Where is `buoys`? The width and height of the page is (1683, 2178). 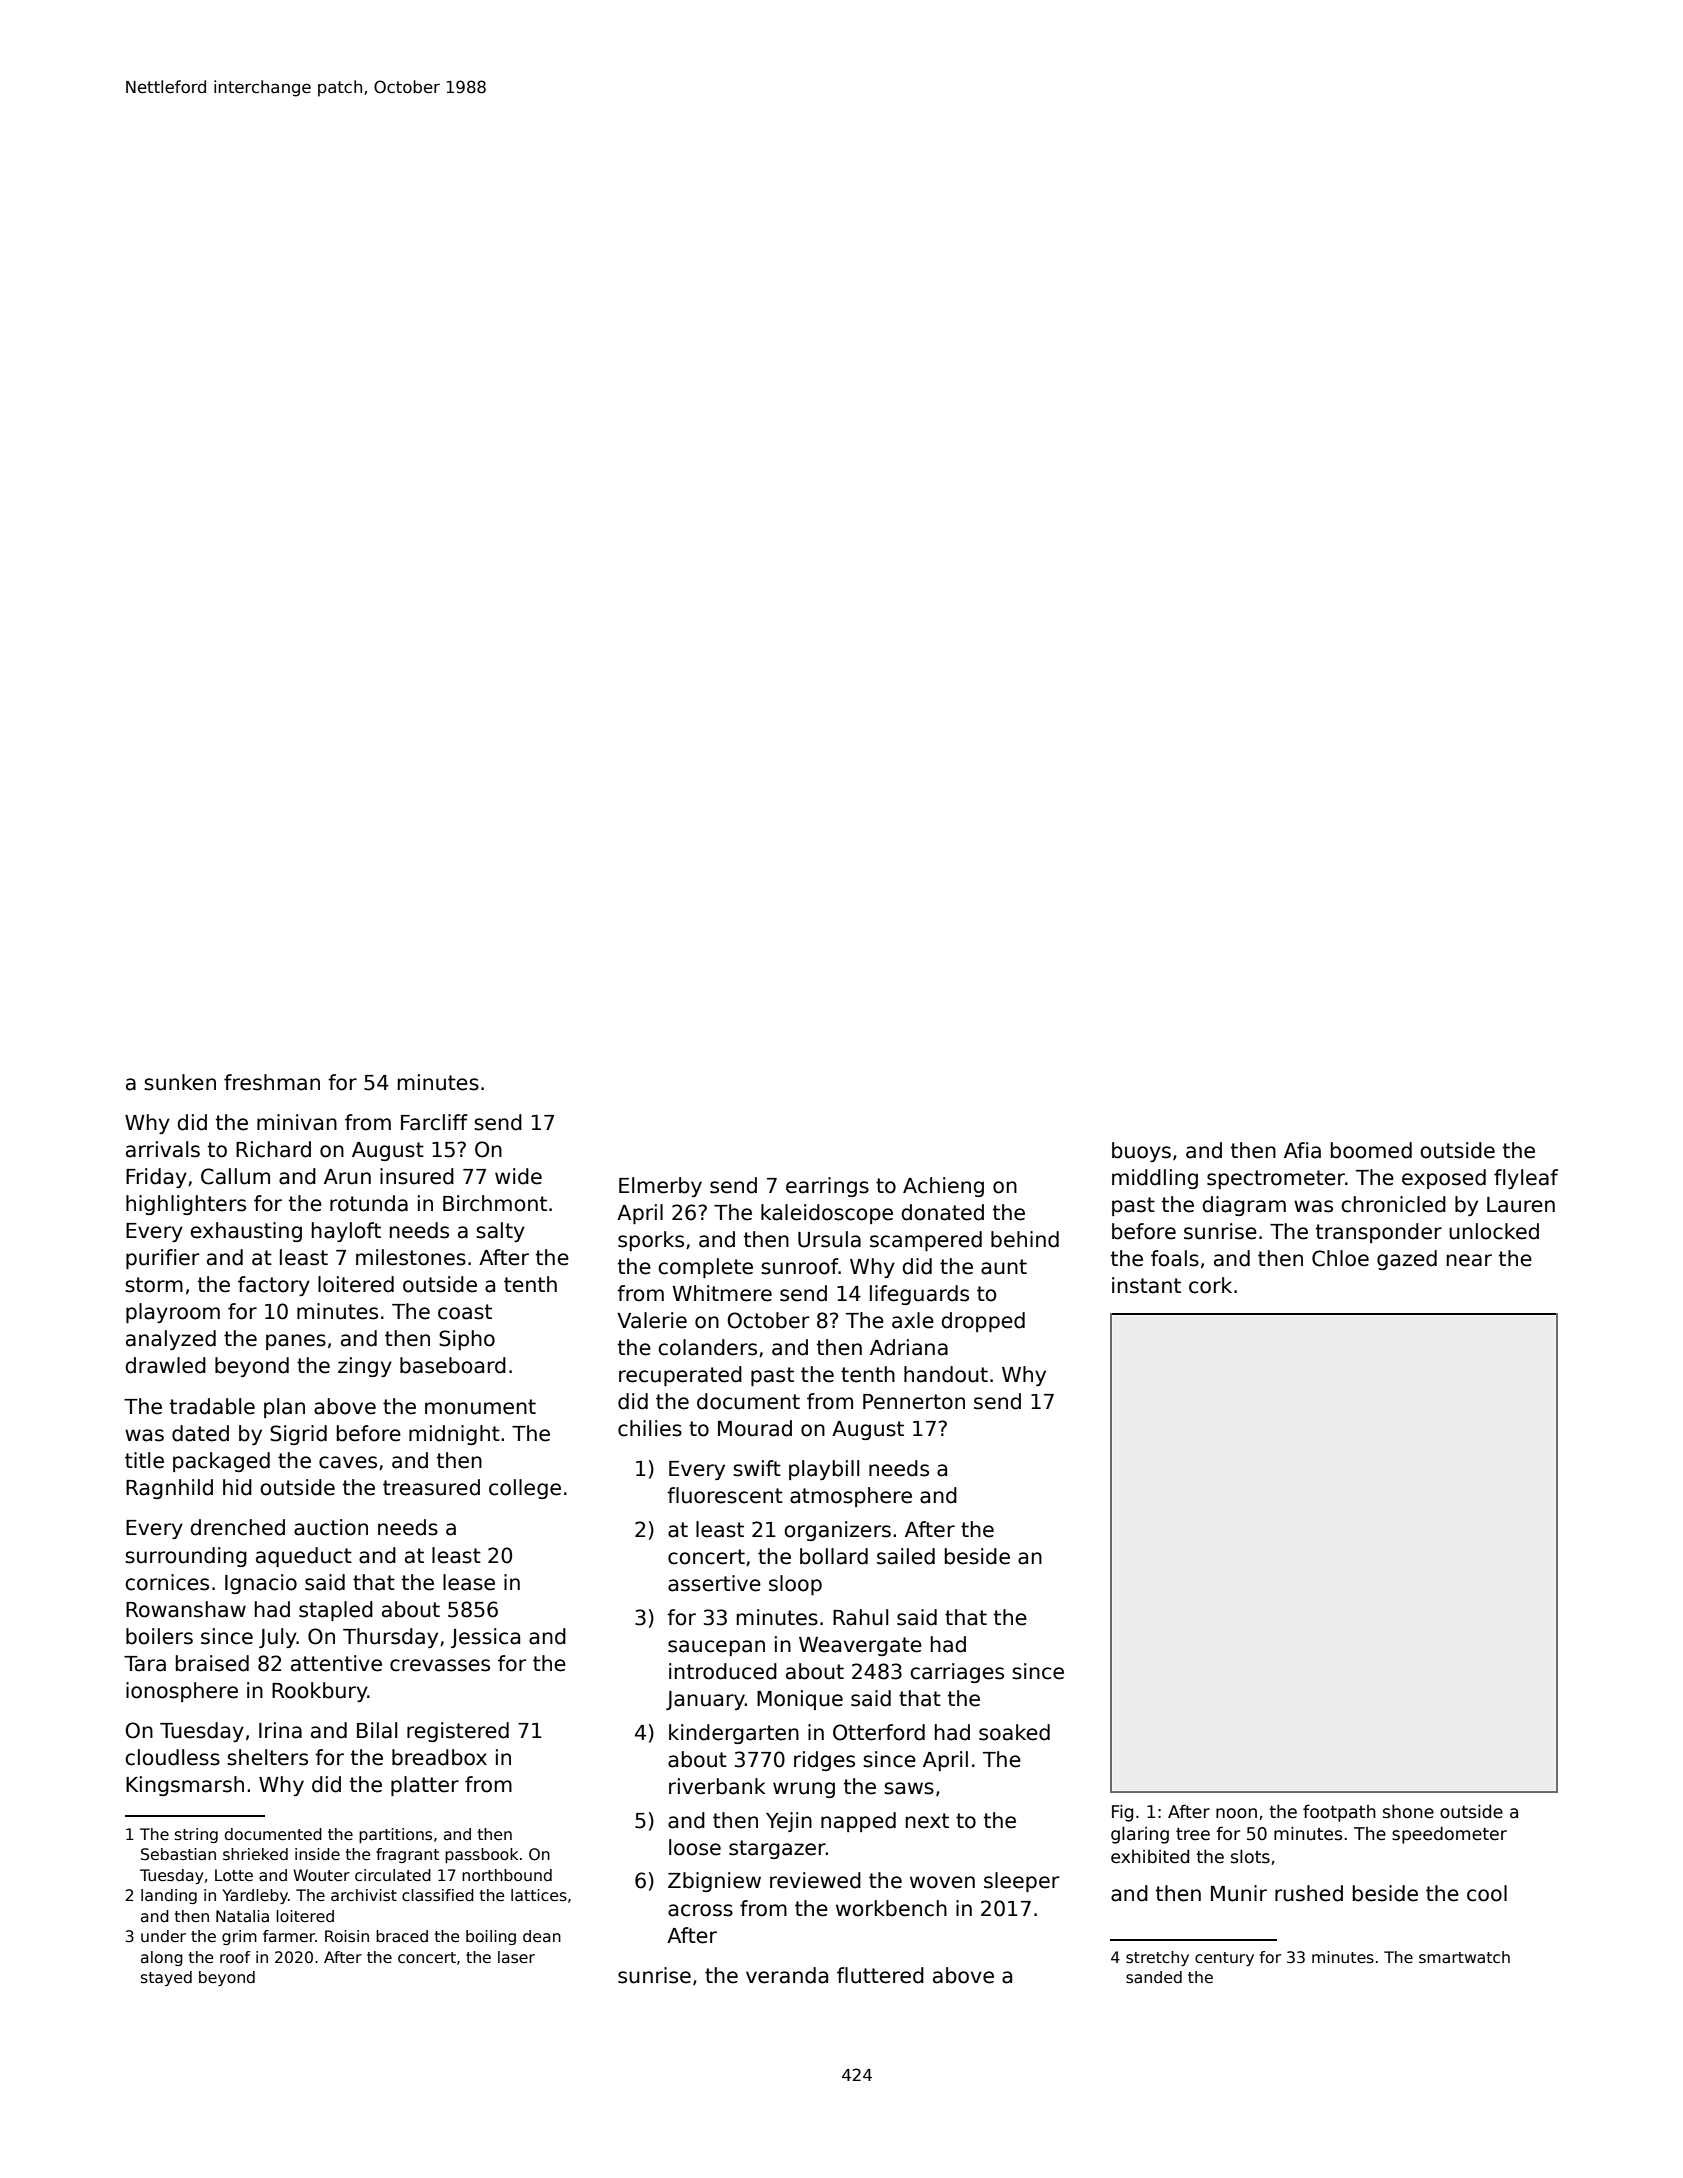 buoys is located at coordinates (1141, 1152).
